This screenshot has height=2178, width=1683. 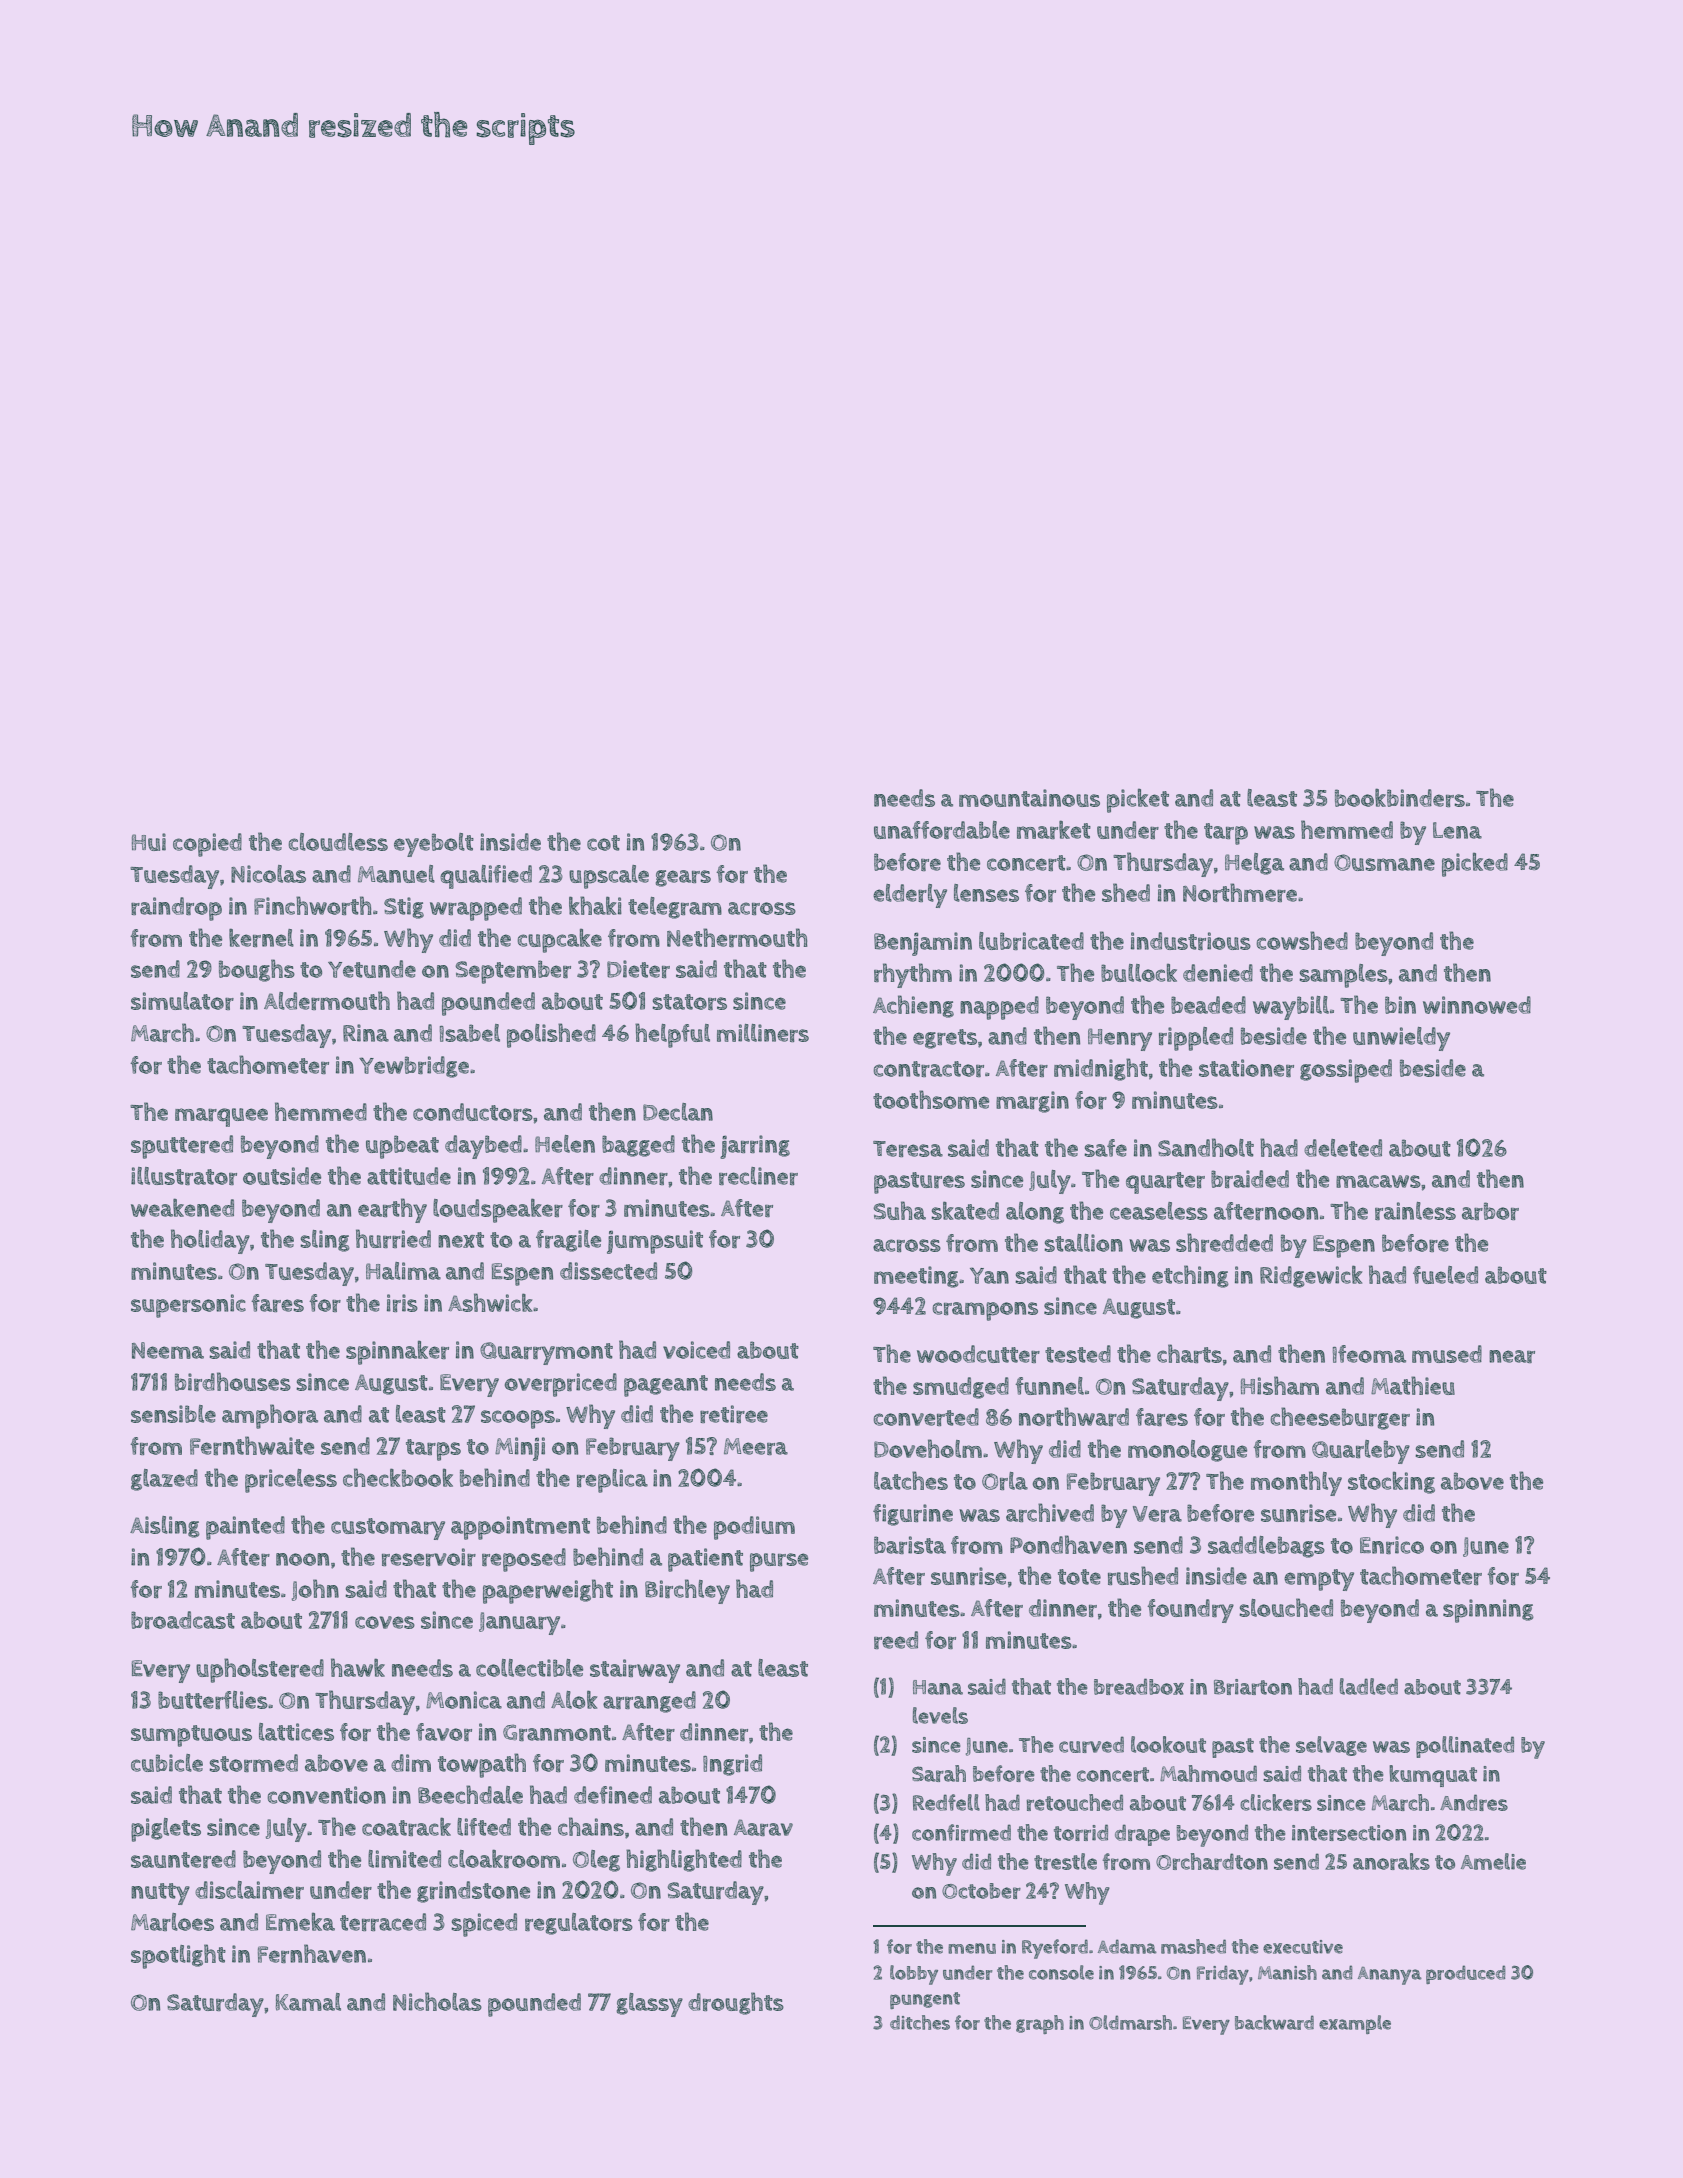 What do you see at coordinates (404, 1859) in the screenshot?
I see `limited` at bounding box center [404, 1859].
